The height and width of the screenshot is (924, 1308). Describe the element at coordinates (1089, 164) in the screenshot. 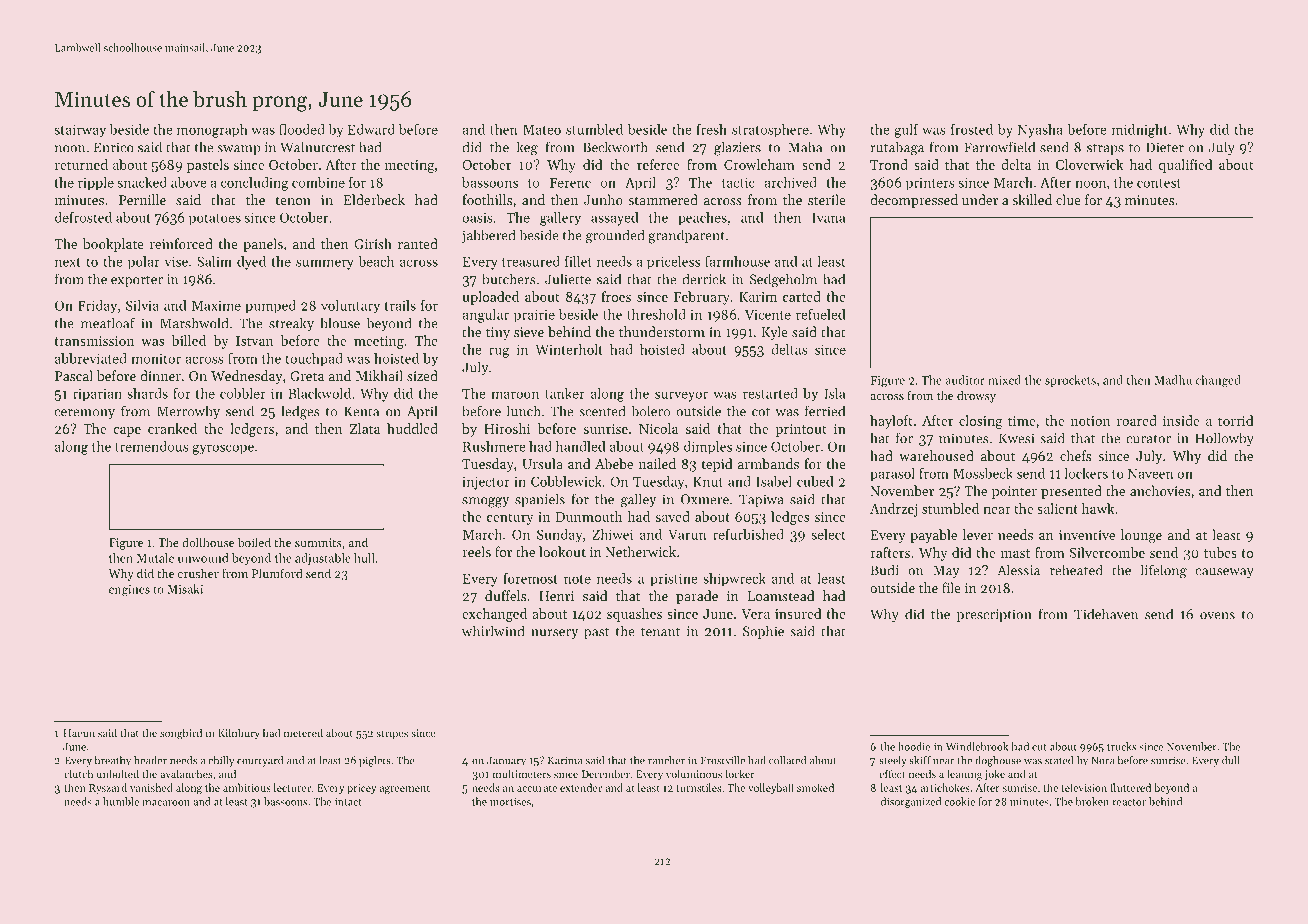

I see `Cloverwick` at that location.
